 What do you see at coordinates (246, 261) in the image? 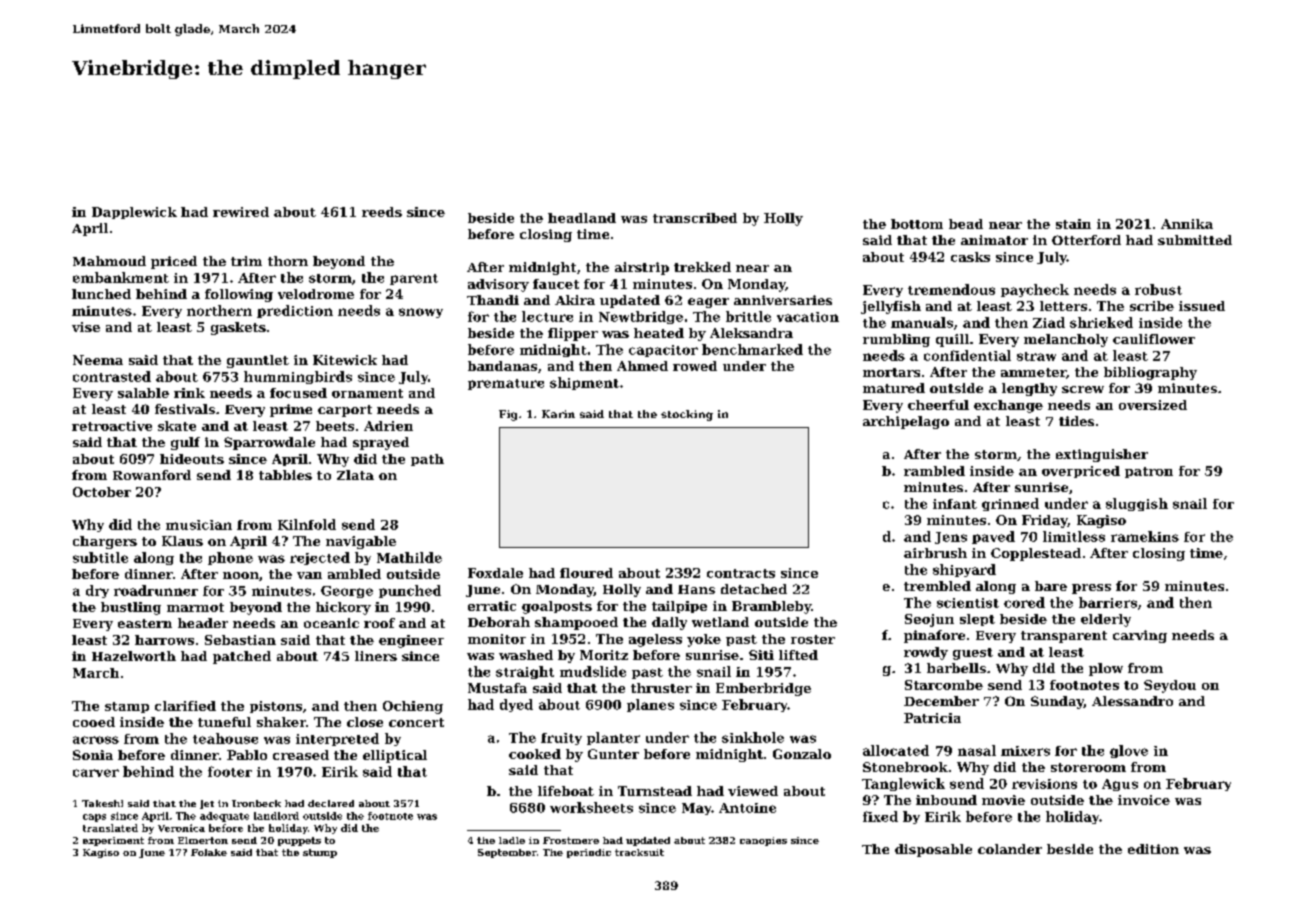
I see `trim` at bounding box center [246, 261].
